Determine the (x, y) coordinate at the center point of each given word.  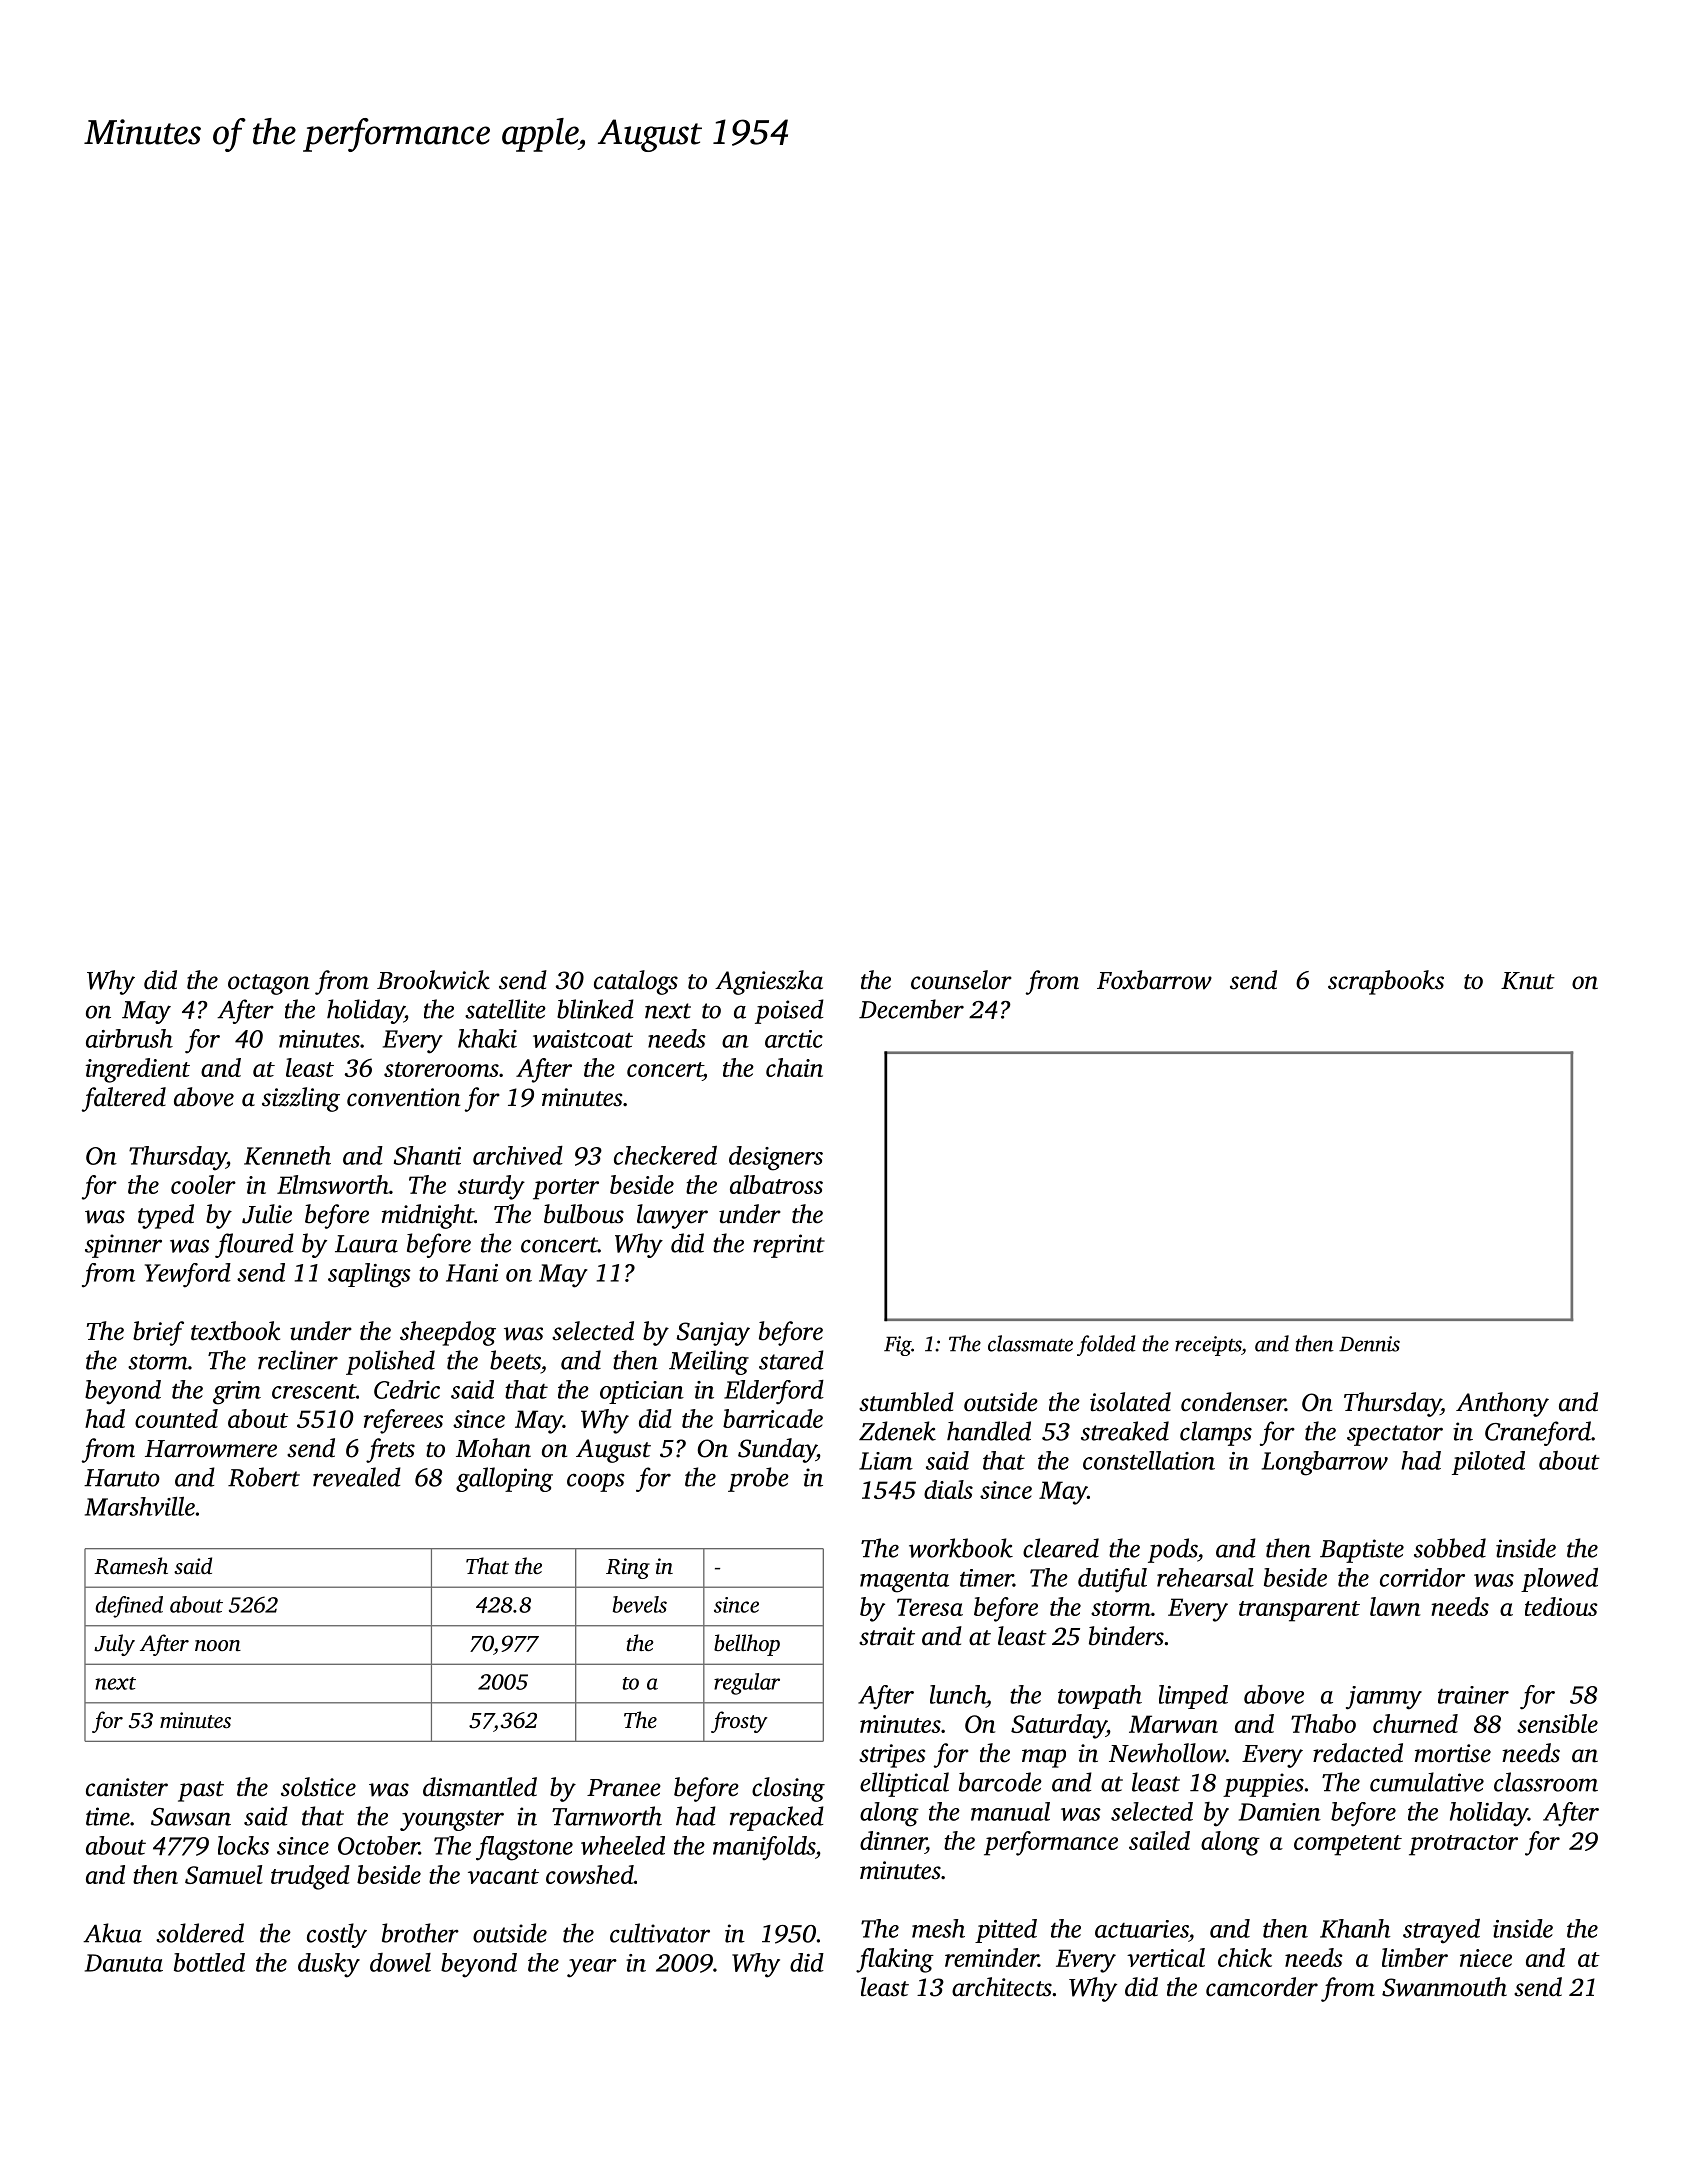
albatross (776, 1184)
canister (127, 1787)
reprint (789, 1246)
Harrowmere (211, 1449)
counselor (961, 980)
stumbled (906, 1402)
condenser (1233, 1402)
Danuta (124, 1963)
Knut (1528, 981)
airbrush (129, 1038)
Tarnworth (607, 1816)
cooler (203, 1184)
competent (1348, 1845)
